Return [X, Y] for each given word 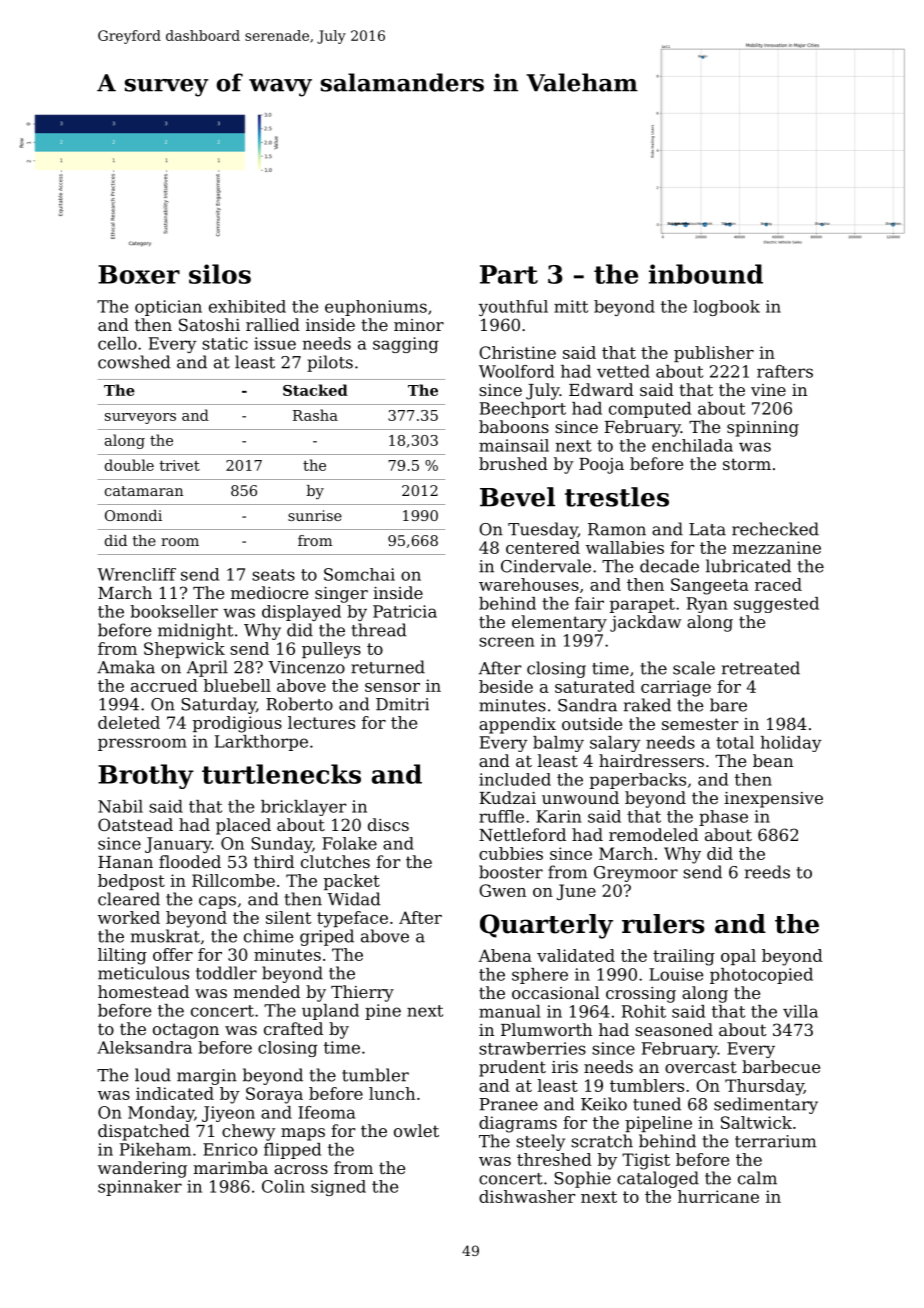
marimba [230, 1167]
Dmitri [402, 704]
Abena [505, 955]
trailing [684, 957]
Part [509, 274]
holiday [791, 744]
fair [589, 603]
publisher [714, 354]
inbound [706, 274]
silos [220, 274]
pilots [330, 363]
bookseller [174, 611]
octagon [186, 1031]
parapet [642, 605]
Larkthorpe [261, 743]
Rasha [315, 415]
